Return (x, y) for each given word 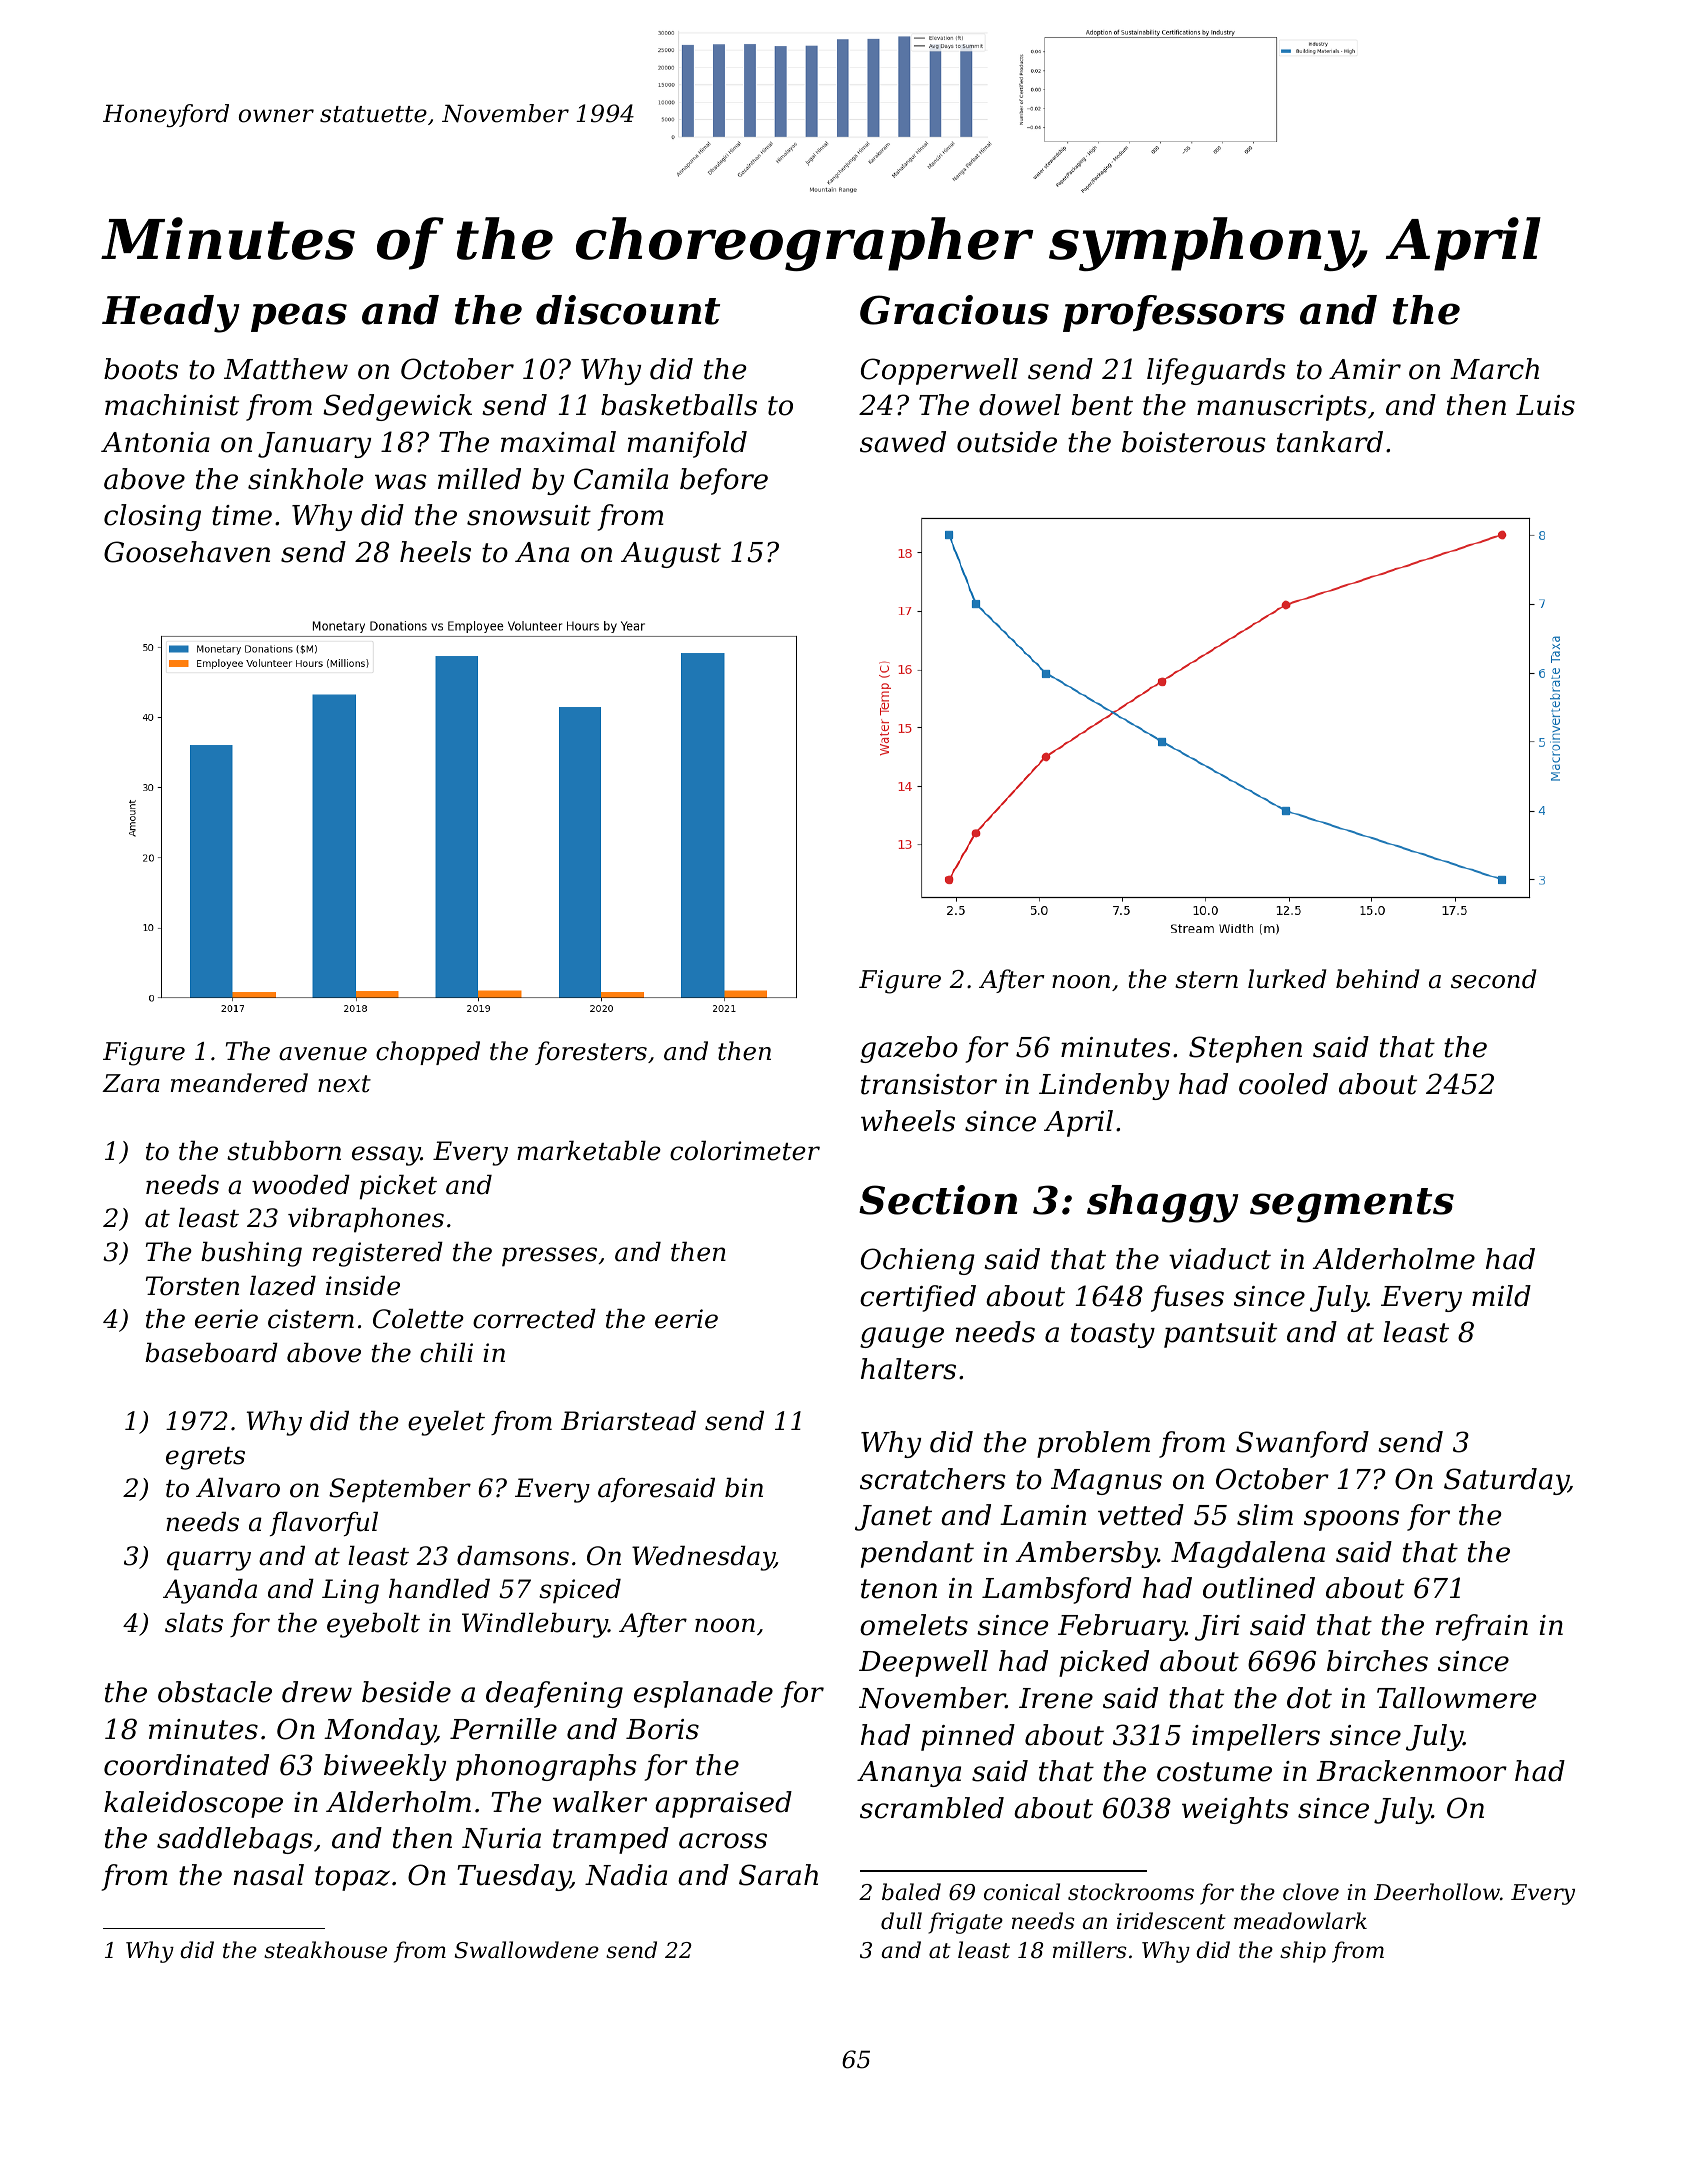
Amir (1365, 369)
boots (141, 369)
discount (628, 310)
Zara (131, 1083)
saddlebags (234, 1840)
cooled (1283, 1084)
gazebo (909, 1049)
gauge (902, 1337)
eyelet (446, 1423)
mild (1501, 1296)
